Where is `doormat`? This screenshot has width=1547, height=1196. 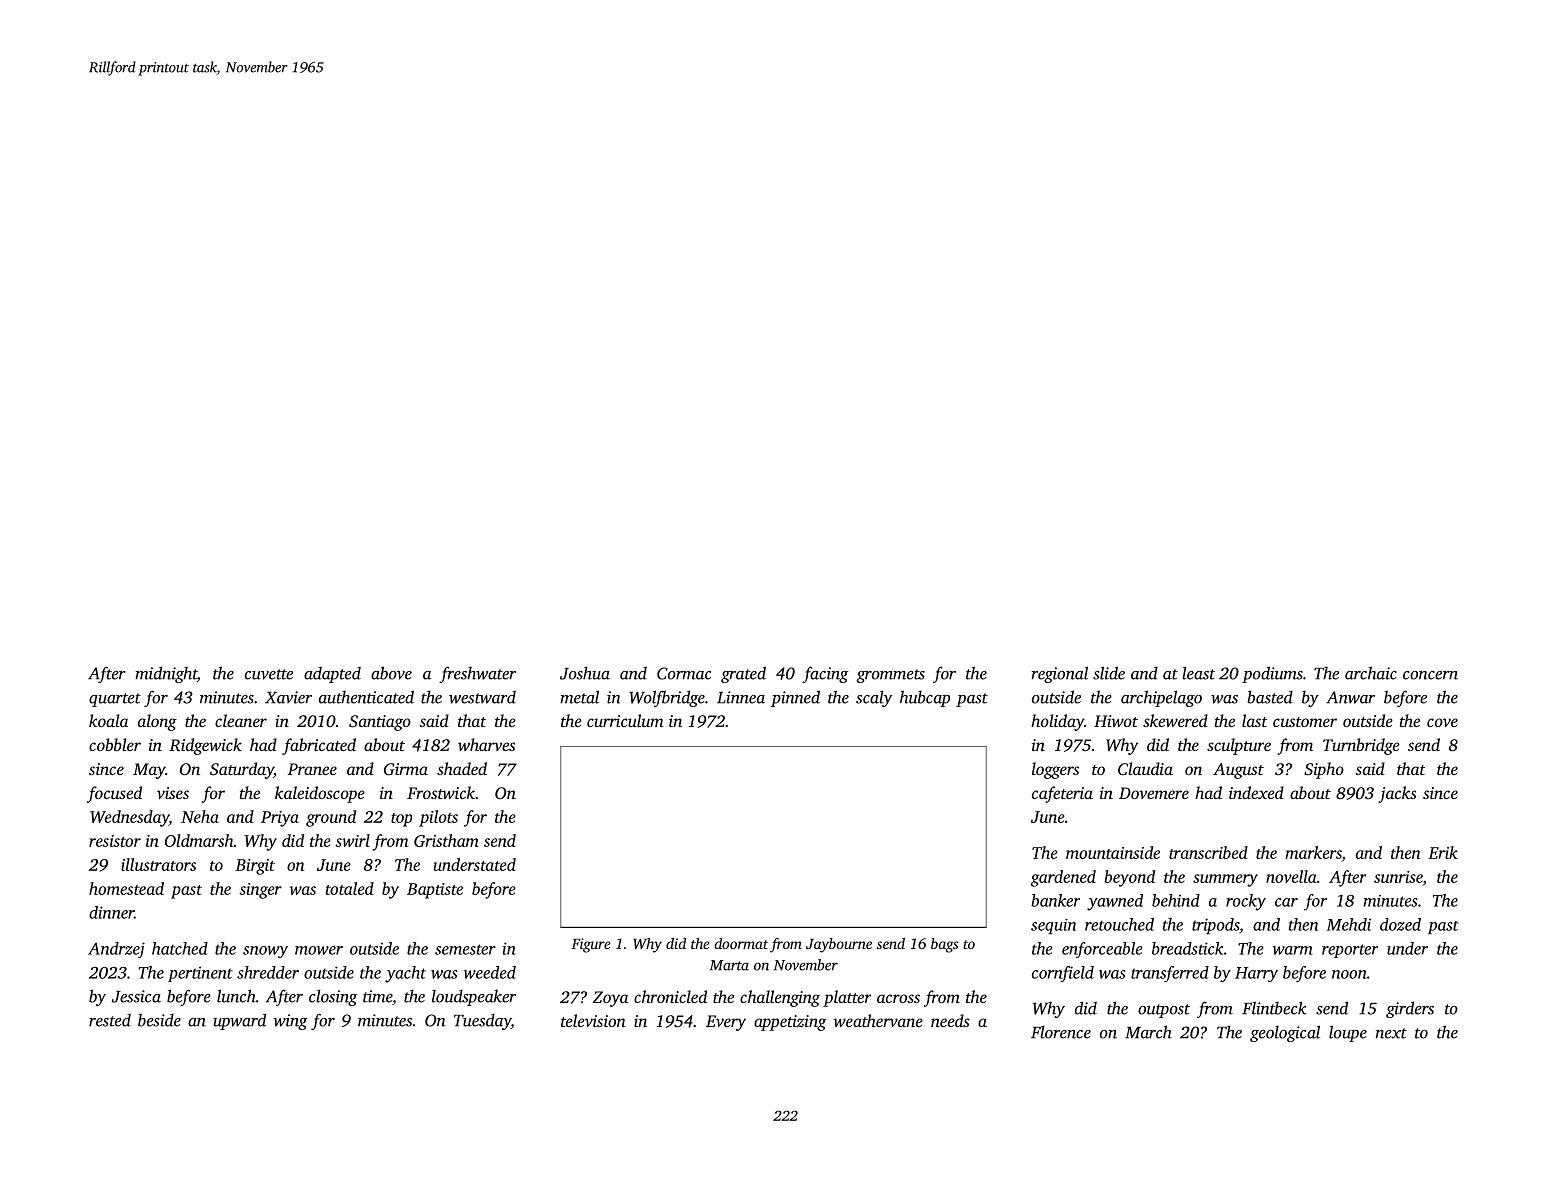
doormat is located at coordinates (741, 943).
